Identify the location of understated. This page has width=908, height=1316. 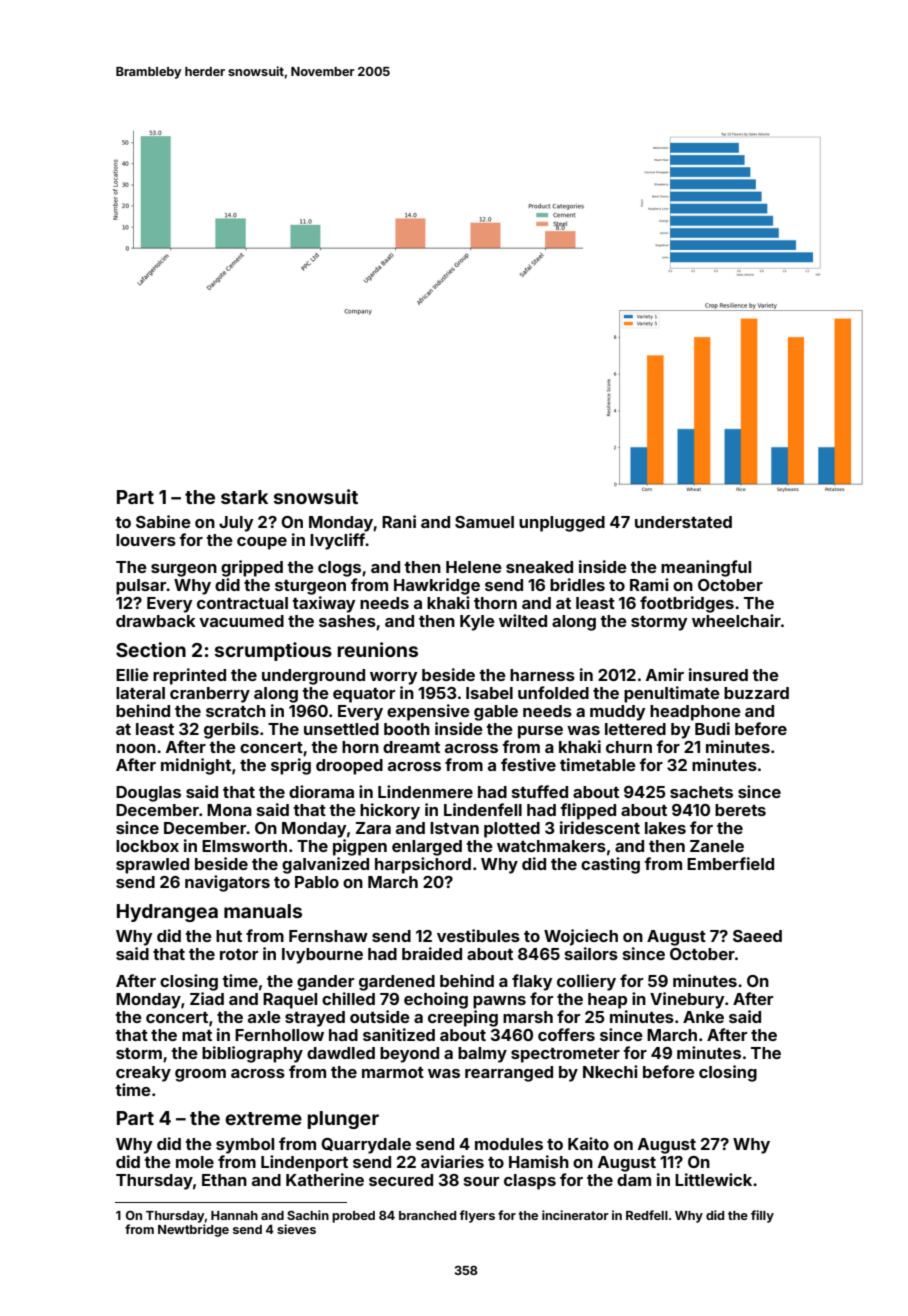
(683, 522).
